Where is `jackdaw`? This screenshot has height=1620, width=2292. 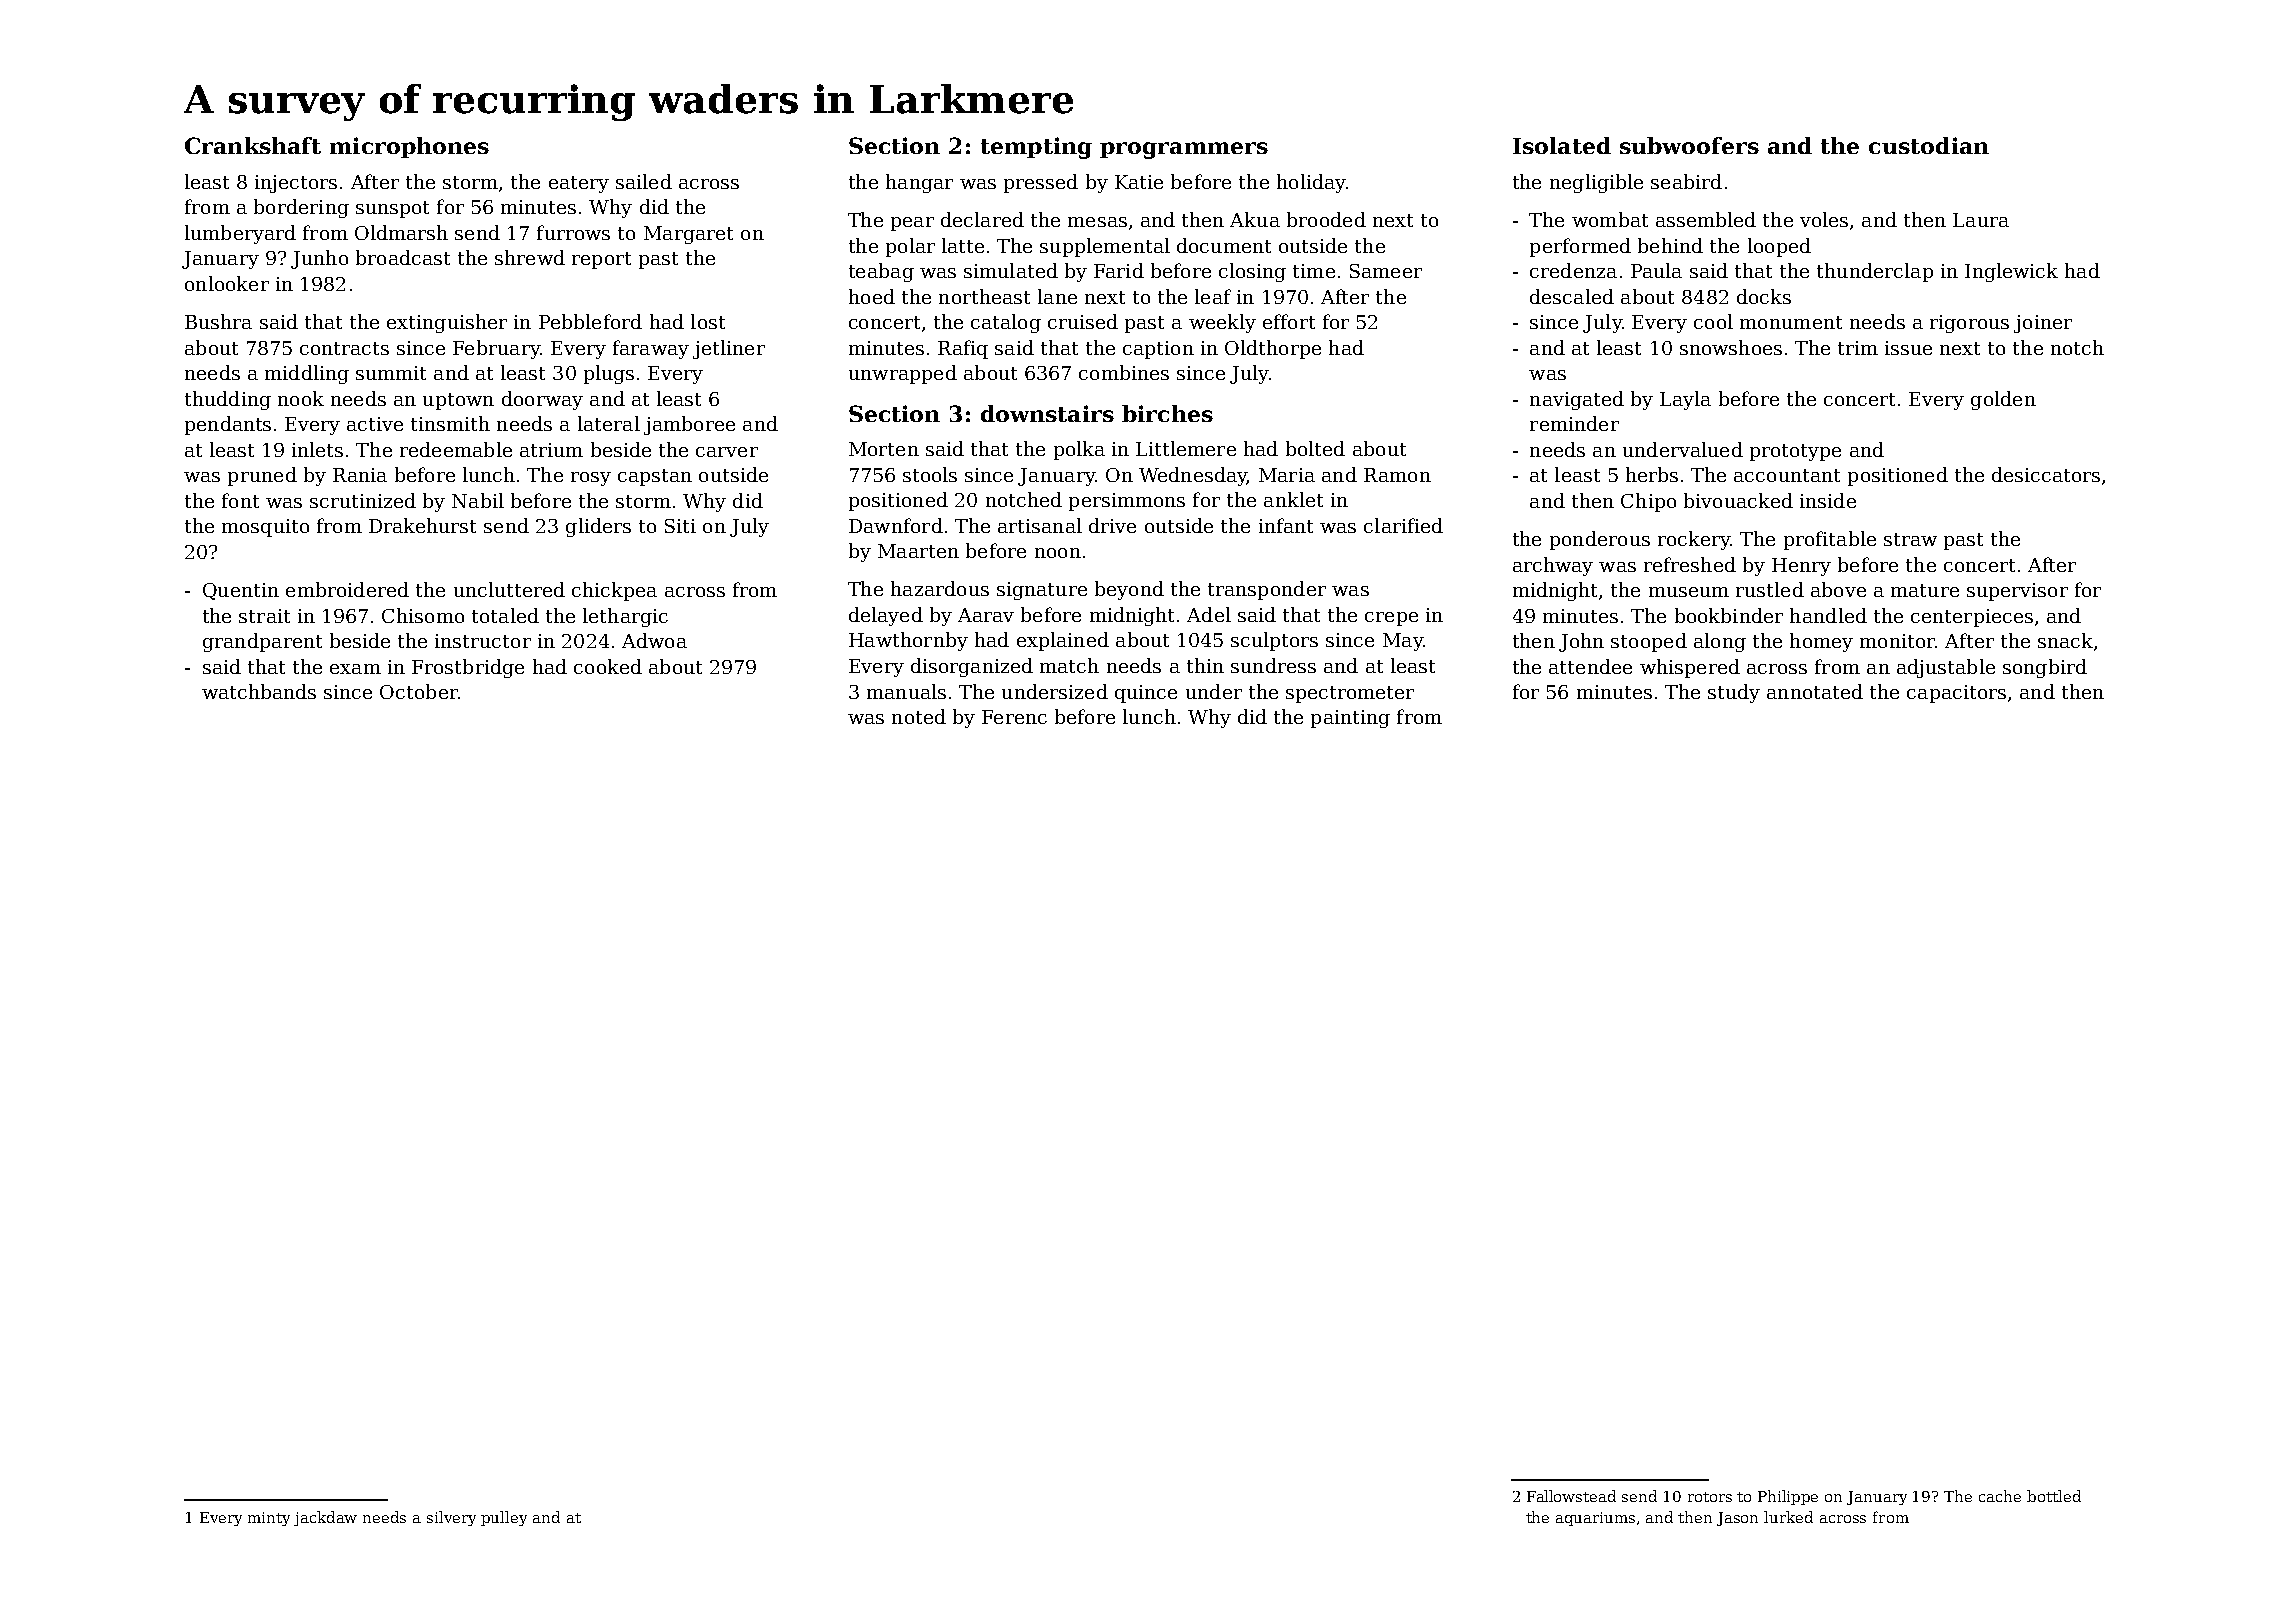 jackdaw is located at coordinates (325, 1518).
